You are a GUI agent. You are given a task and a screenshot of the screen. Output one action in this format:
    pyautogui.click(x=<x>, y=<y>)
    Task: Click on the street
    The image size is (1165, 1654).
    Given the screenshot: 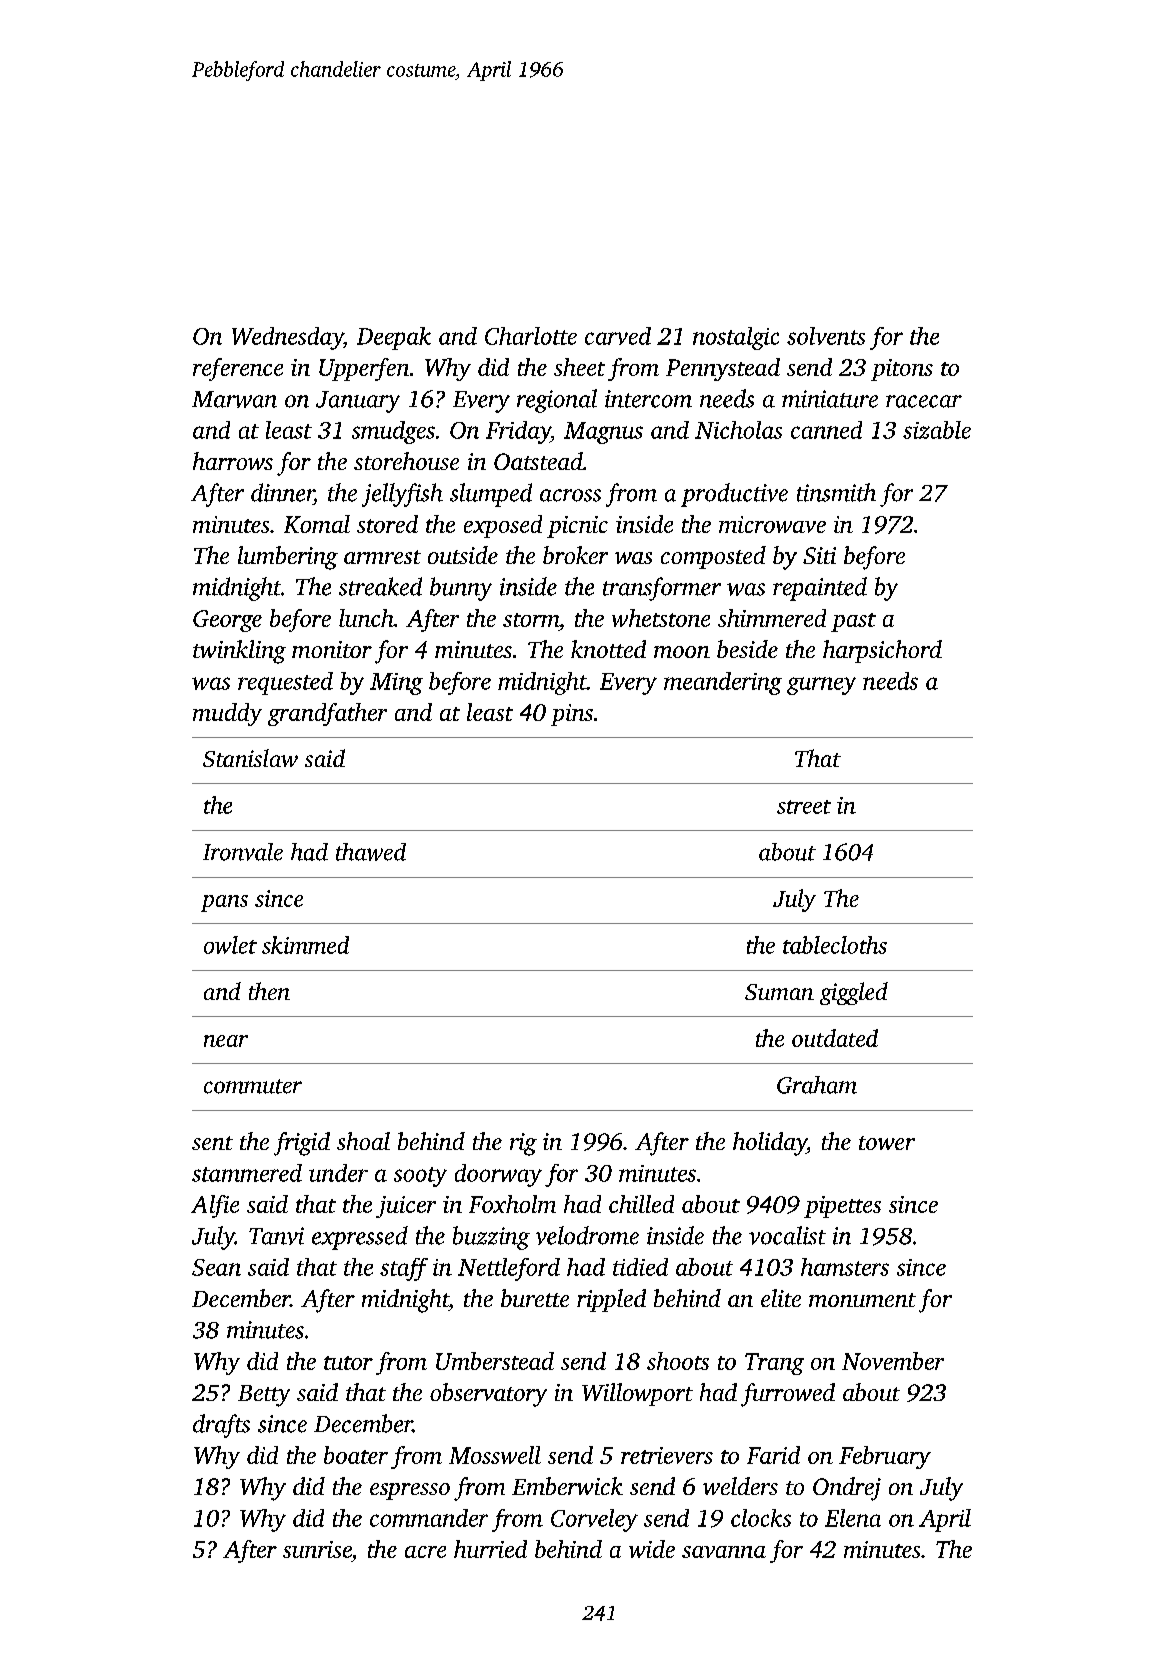 What is the action you would take?
    pyautogui.click(x=804, y=807)
